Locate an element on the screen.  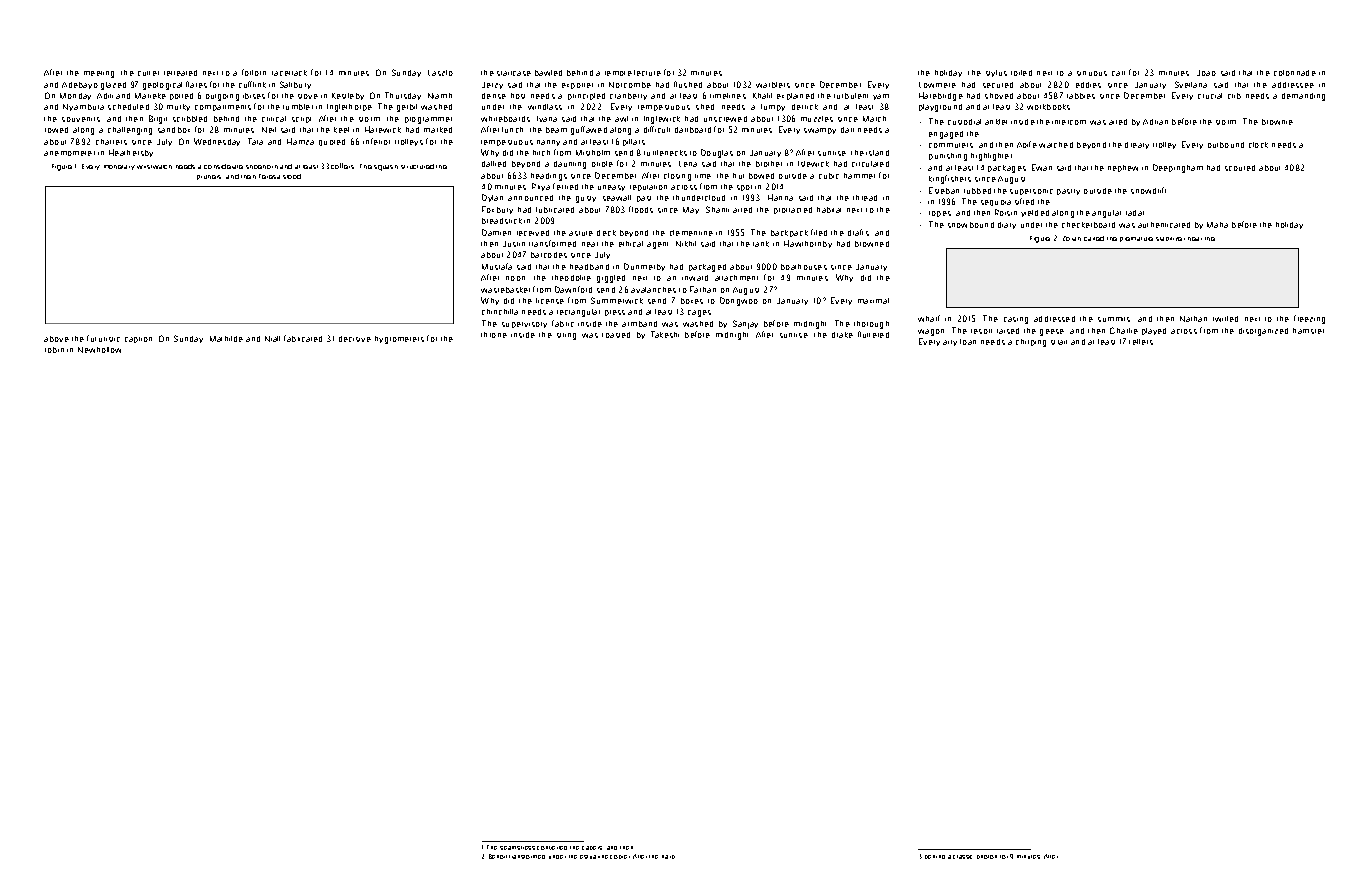
brownie is located at coordinates (1277, 122).
